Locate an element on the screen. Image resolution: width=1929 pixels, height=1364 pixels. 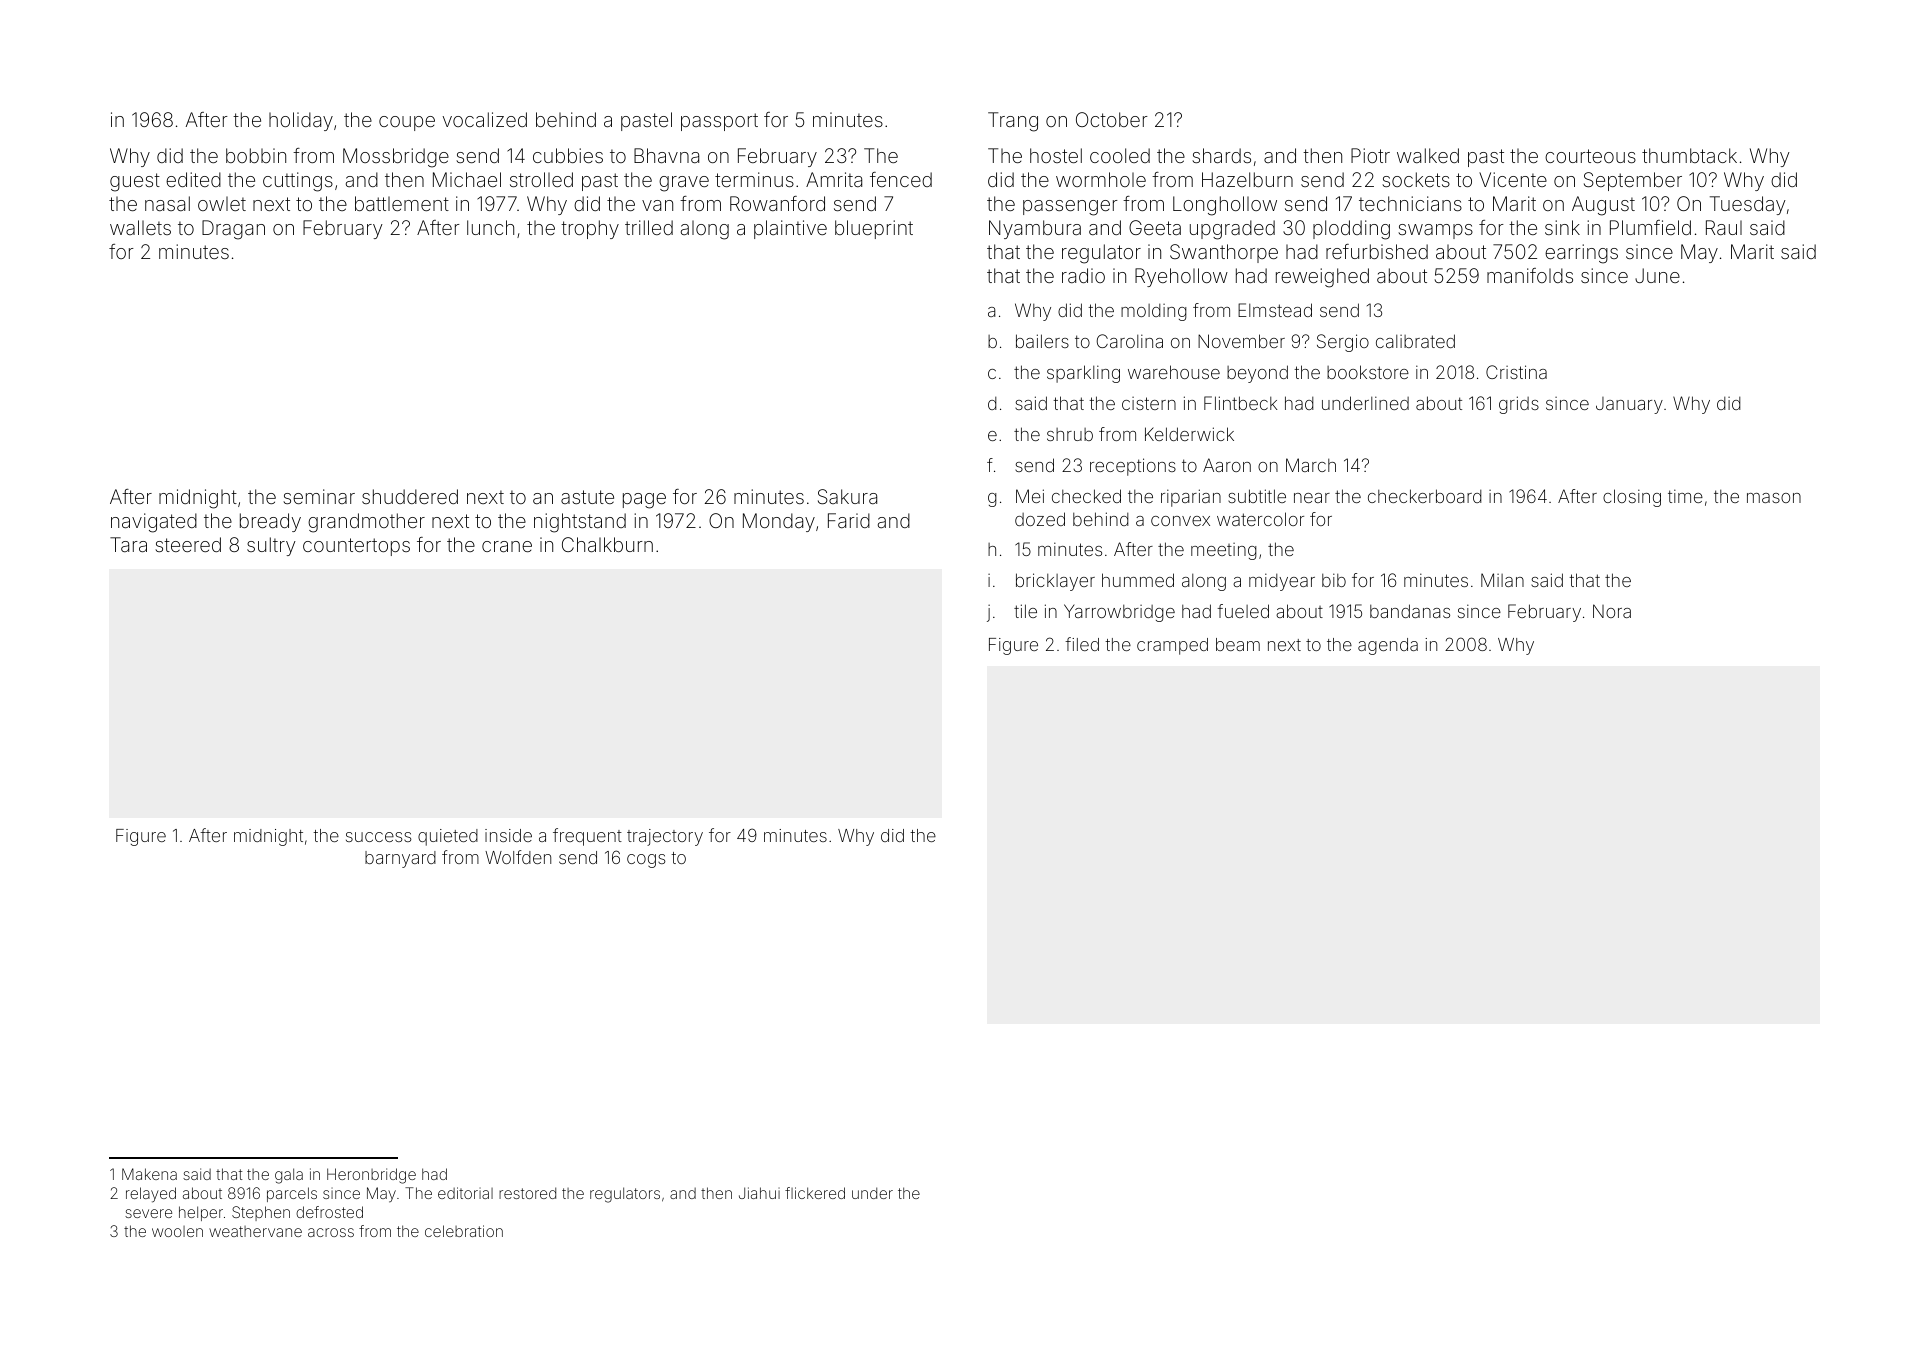
thumbtack is located at coordinates (1689, 155).
